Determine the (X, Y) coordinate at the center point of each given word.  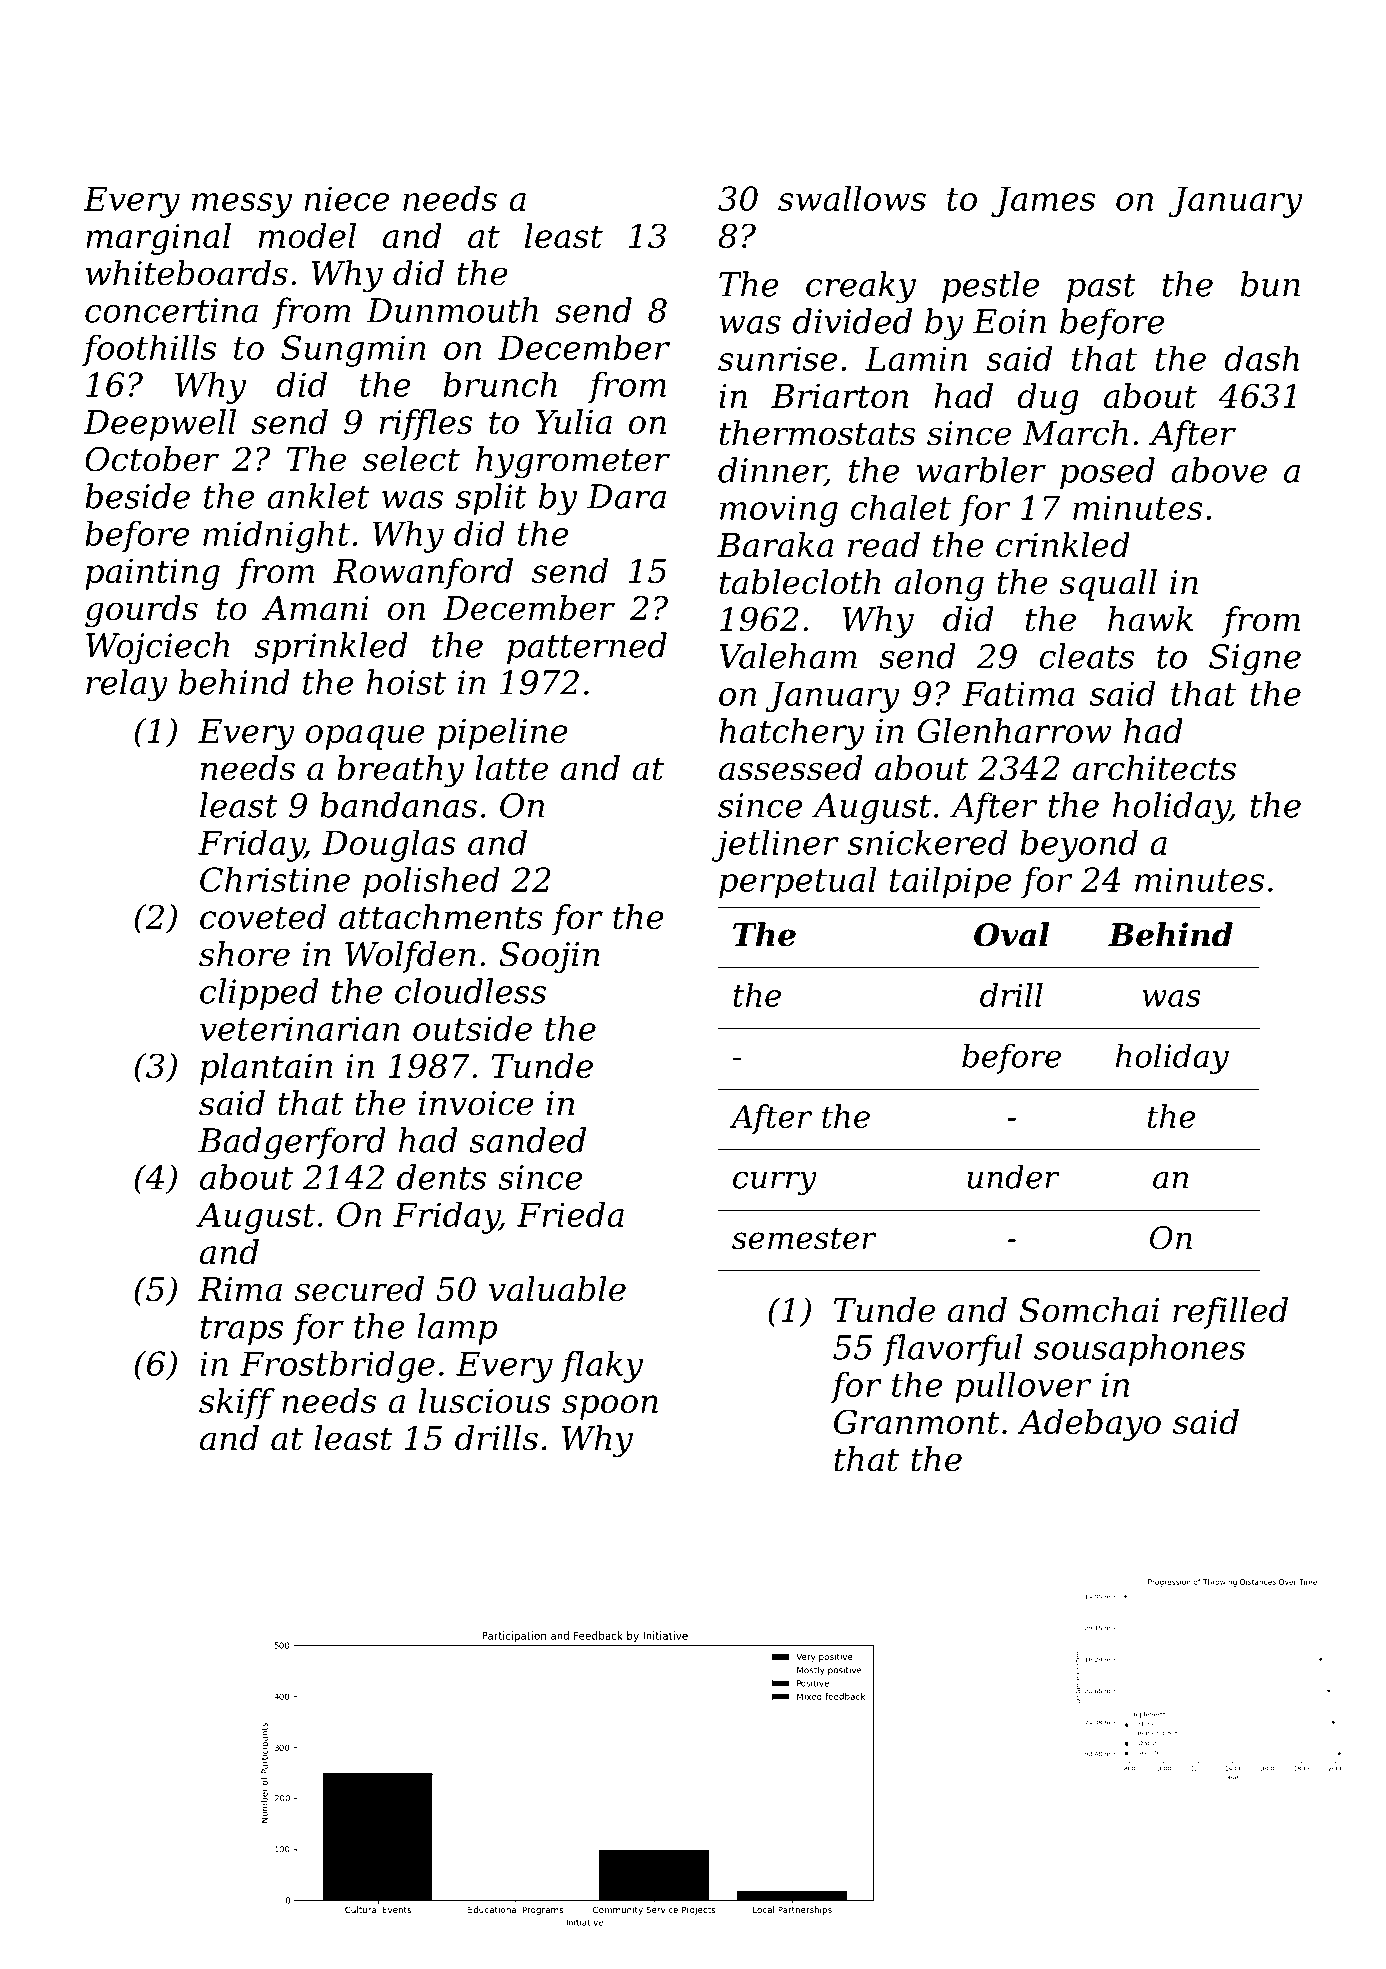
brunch (500, 384)
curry (775, 1183)
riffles (426, 425)
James (1043, 202)
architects (1154, 768)
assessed (790, 768)
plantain (266, 1069)
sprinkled (331, 648)
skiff (237, 1404)
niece (346, 198)
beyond (1079, 845)
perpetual (797, 883)
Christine (275, 879)
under (1013, 1176)
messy (242, 205)
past (1101, 288)
